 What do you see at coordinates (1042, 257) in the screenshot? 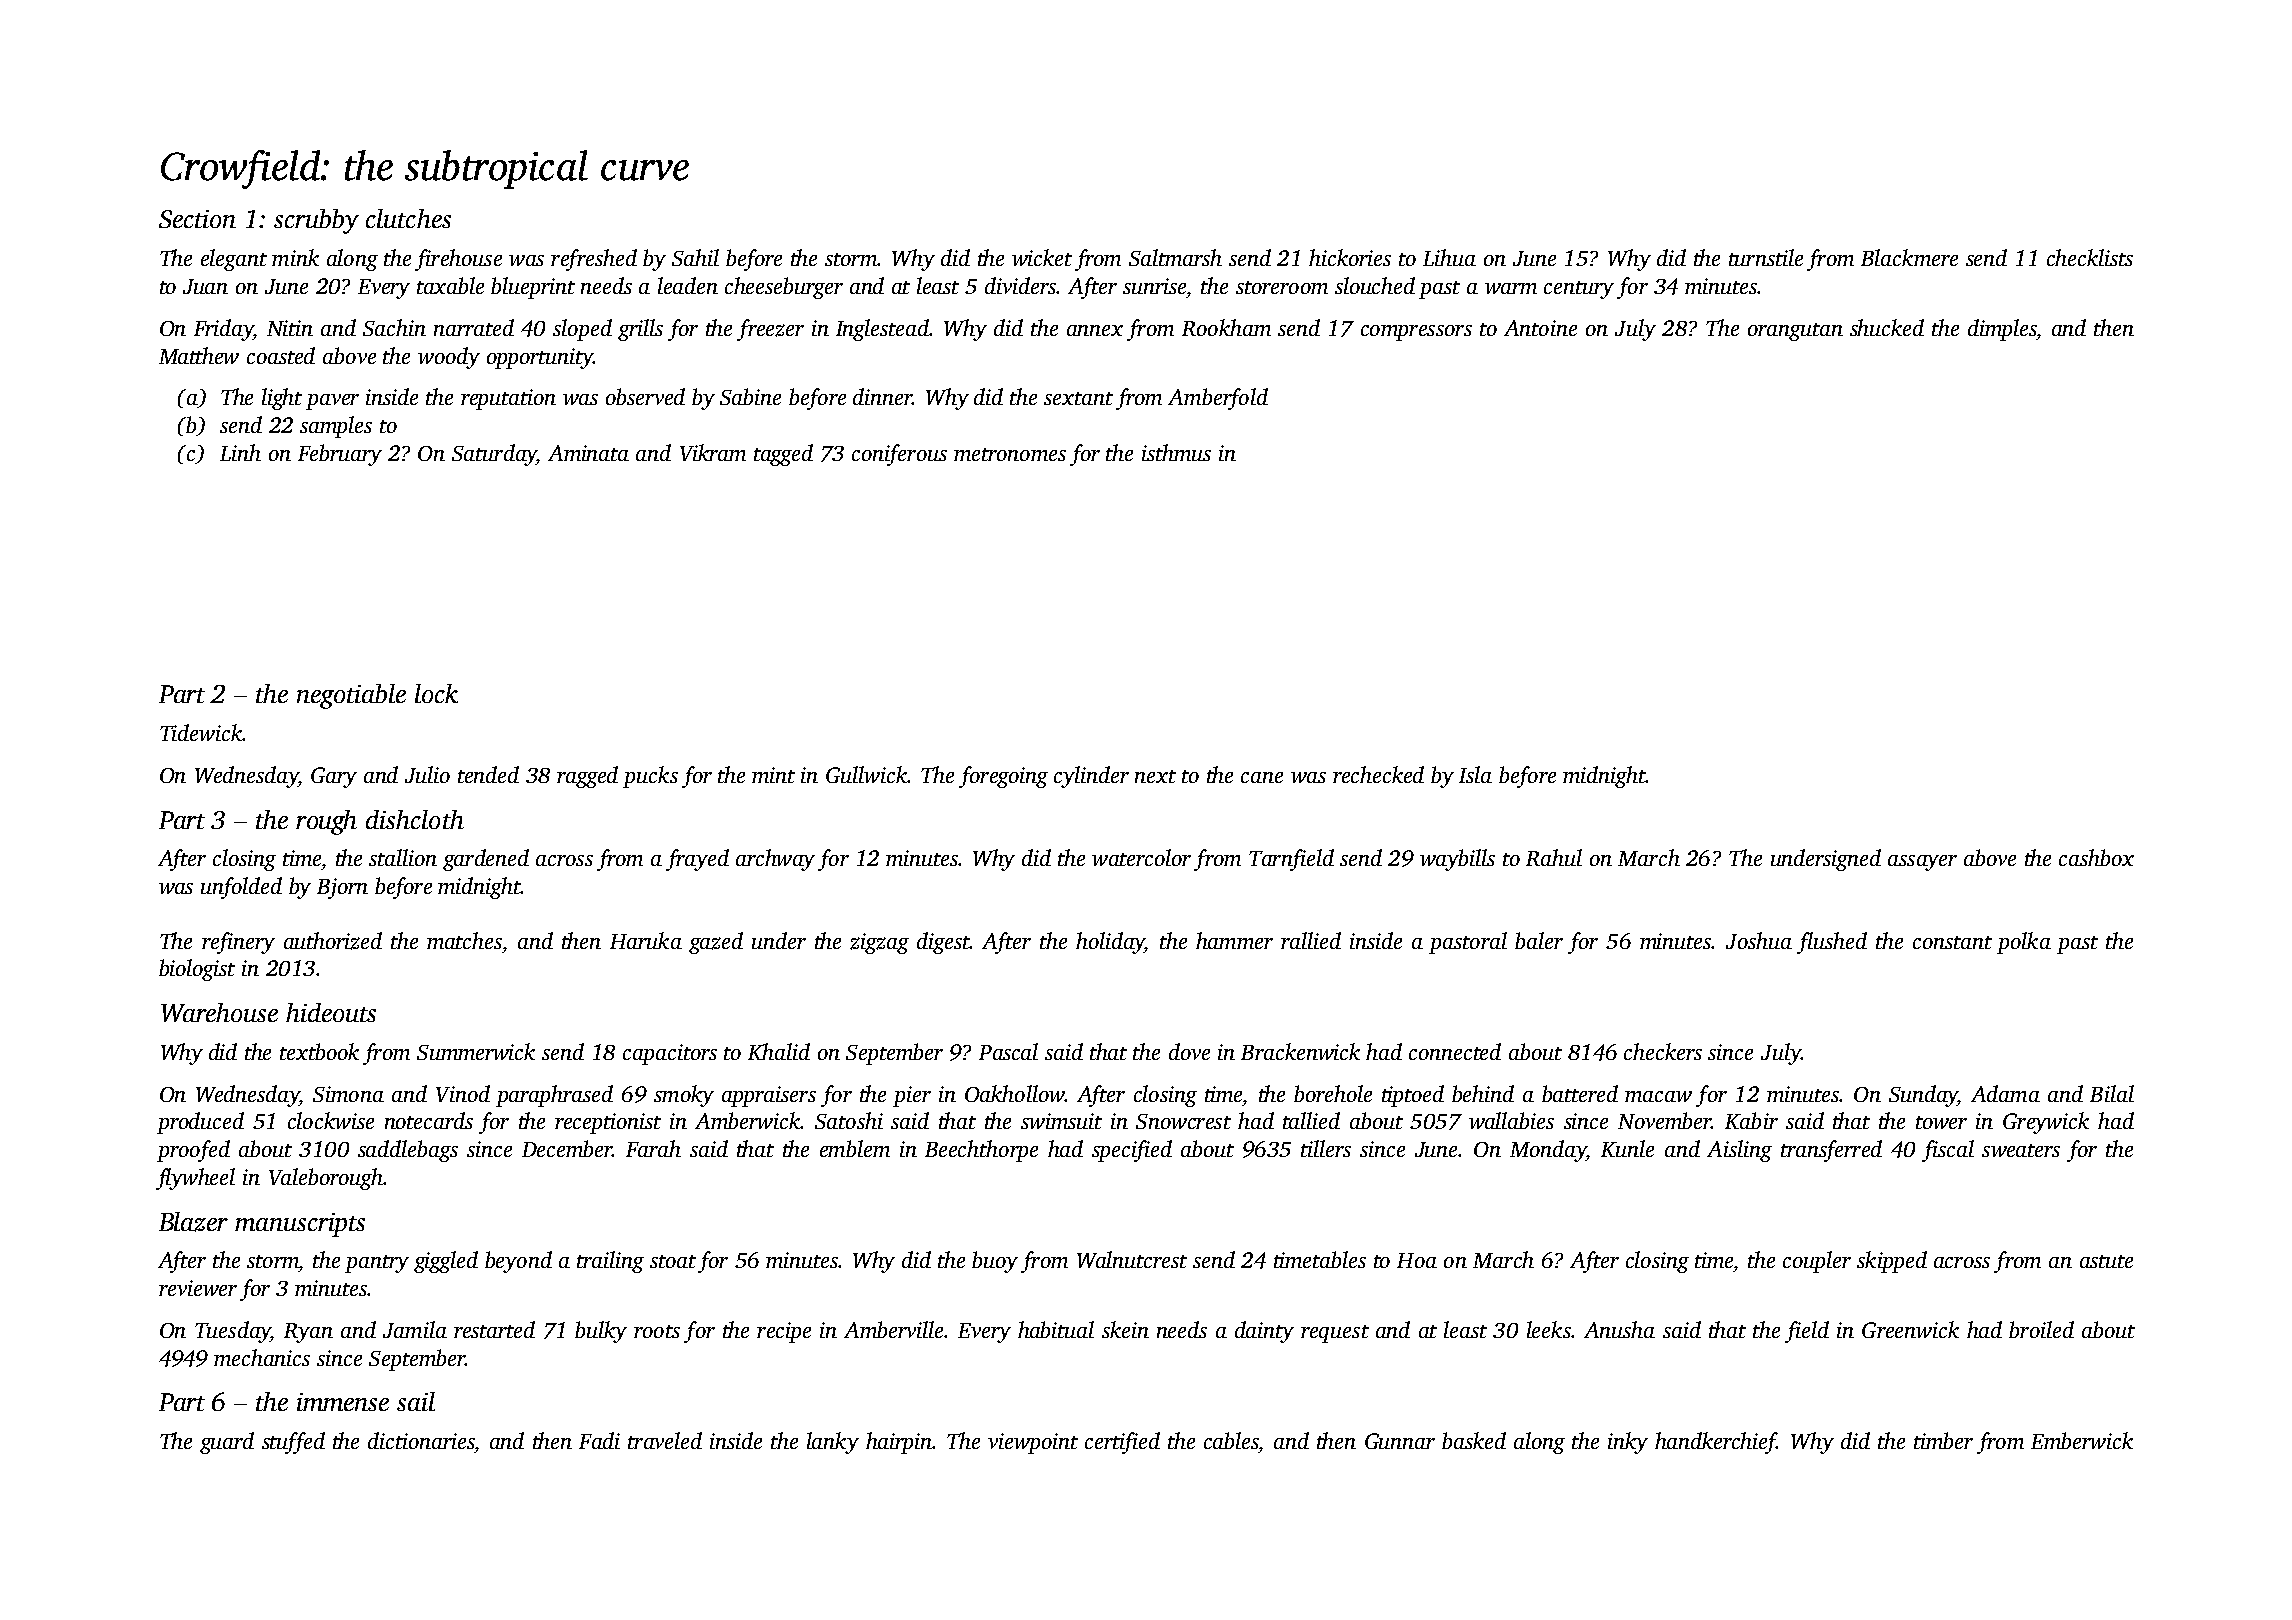
I see `wicket` at bounding box center [1042, 257].
